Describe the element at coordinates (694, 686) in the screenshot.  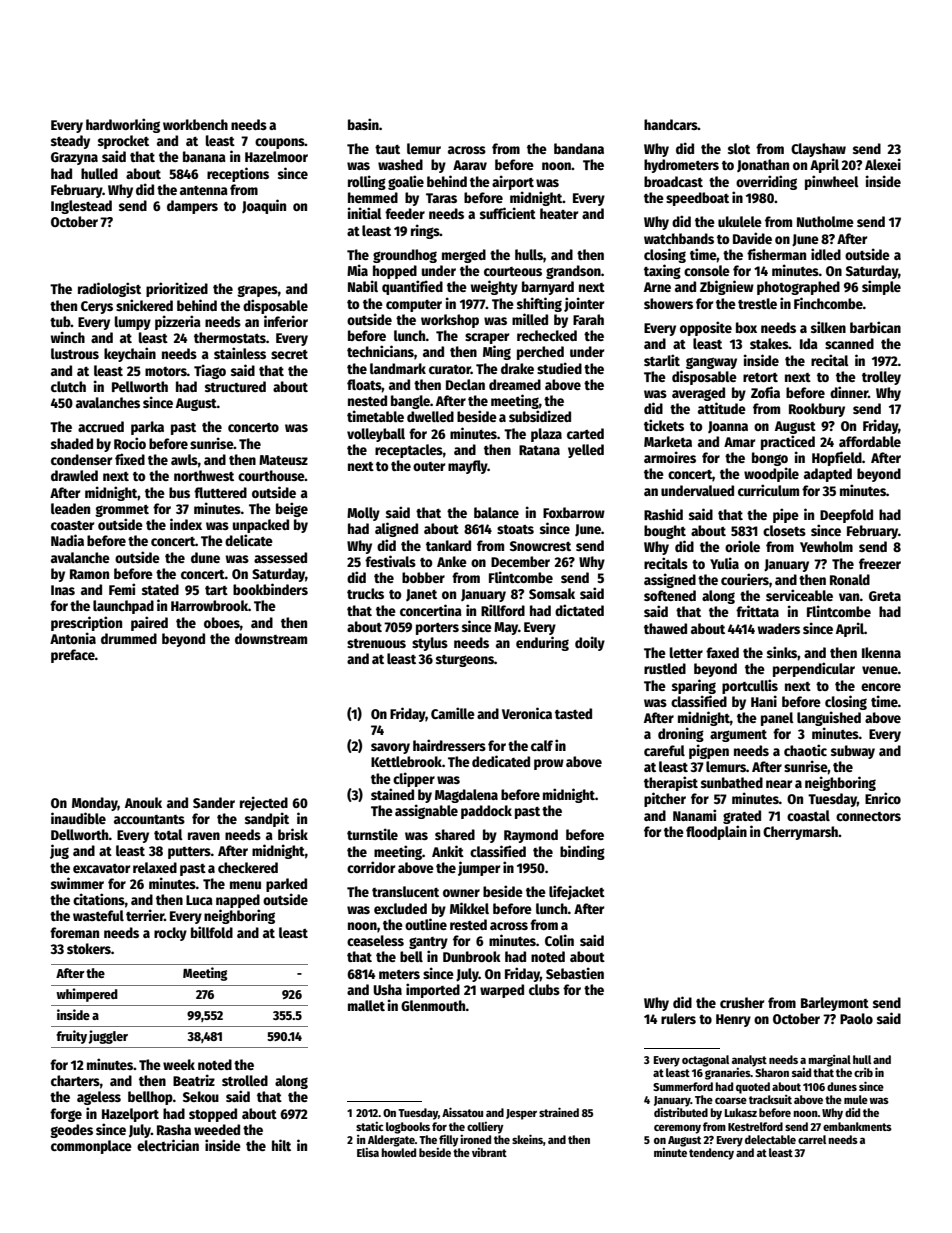
I see `sparing` at that location.
